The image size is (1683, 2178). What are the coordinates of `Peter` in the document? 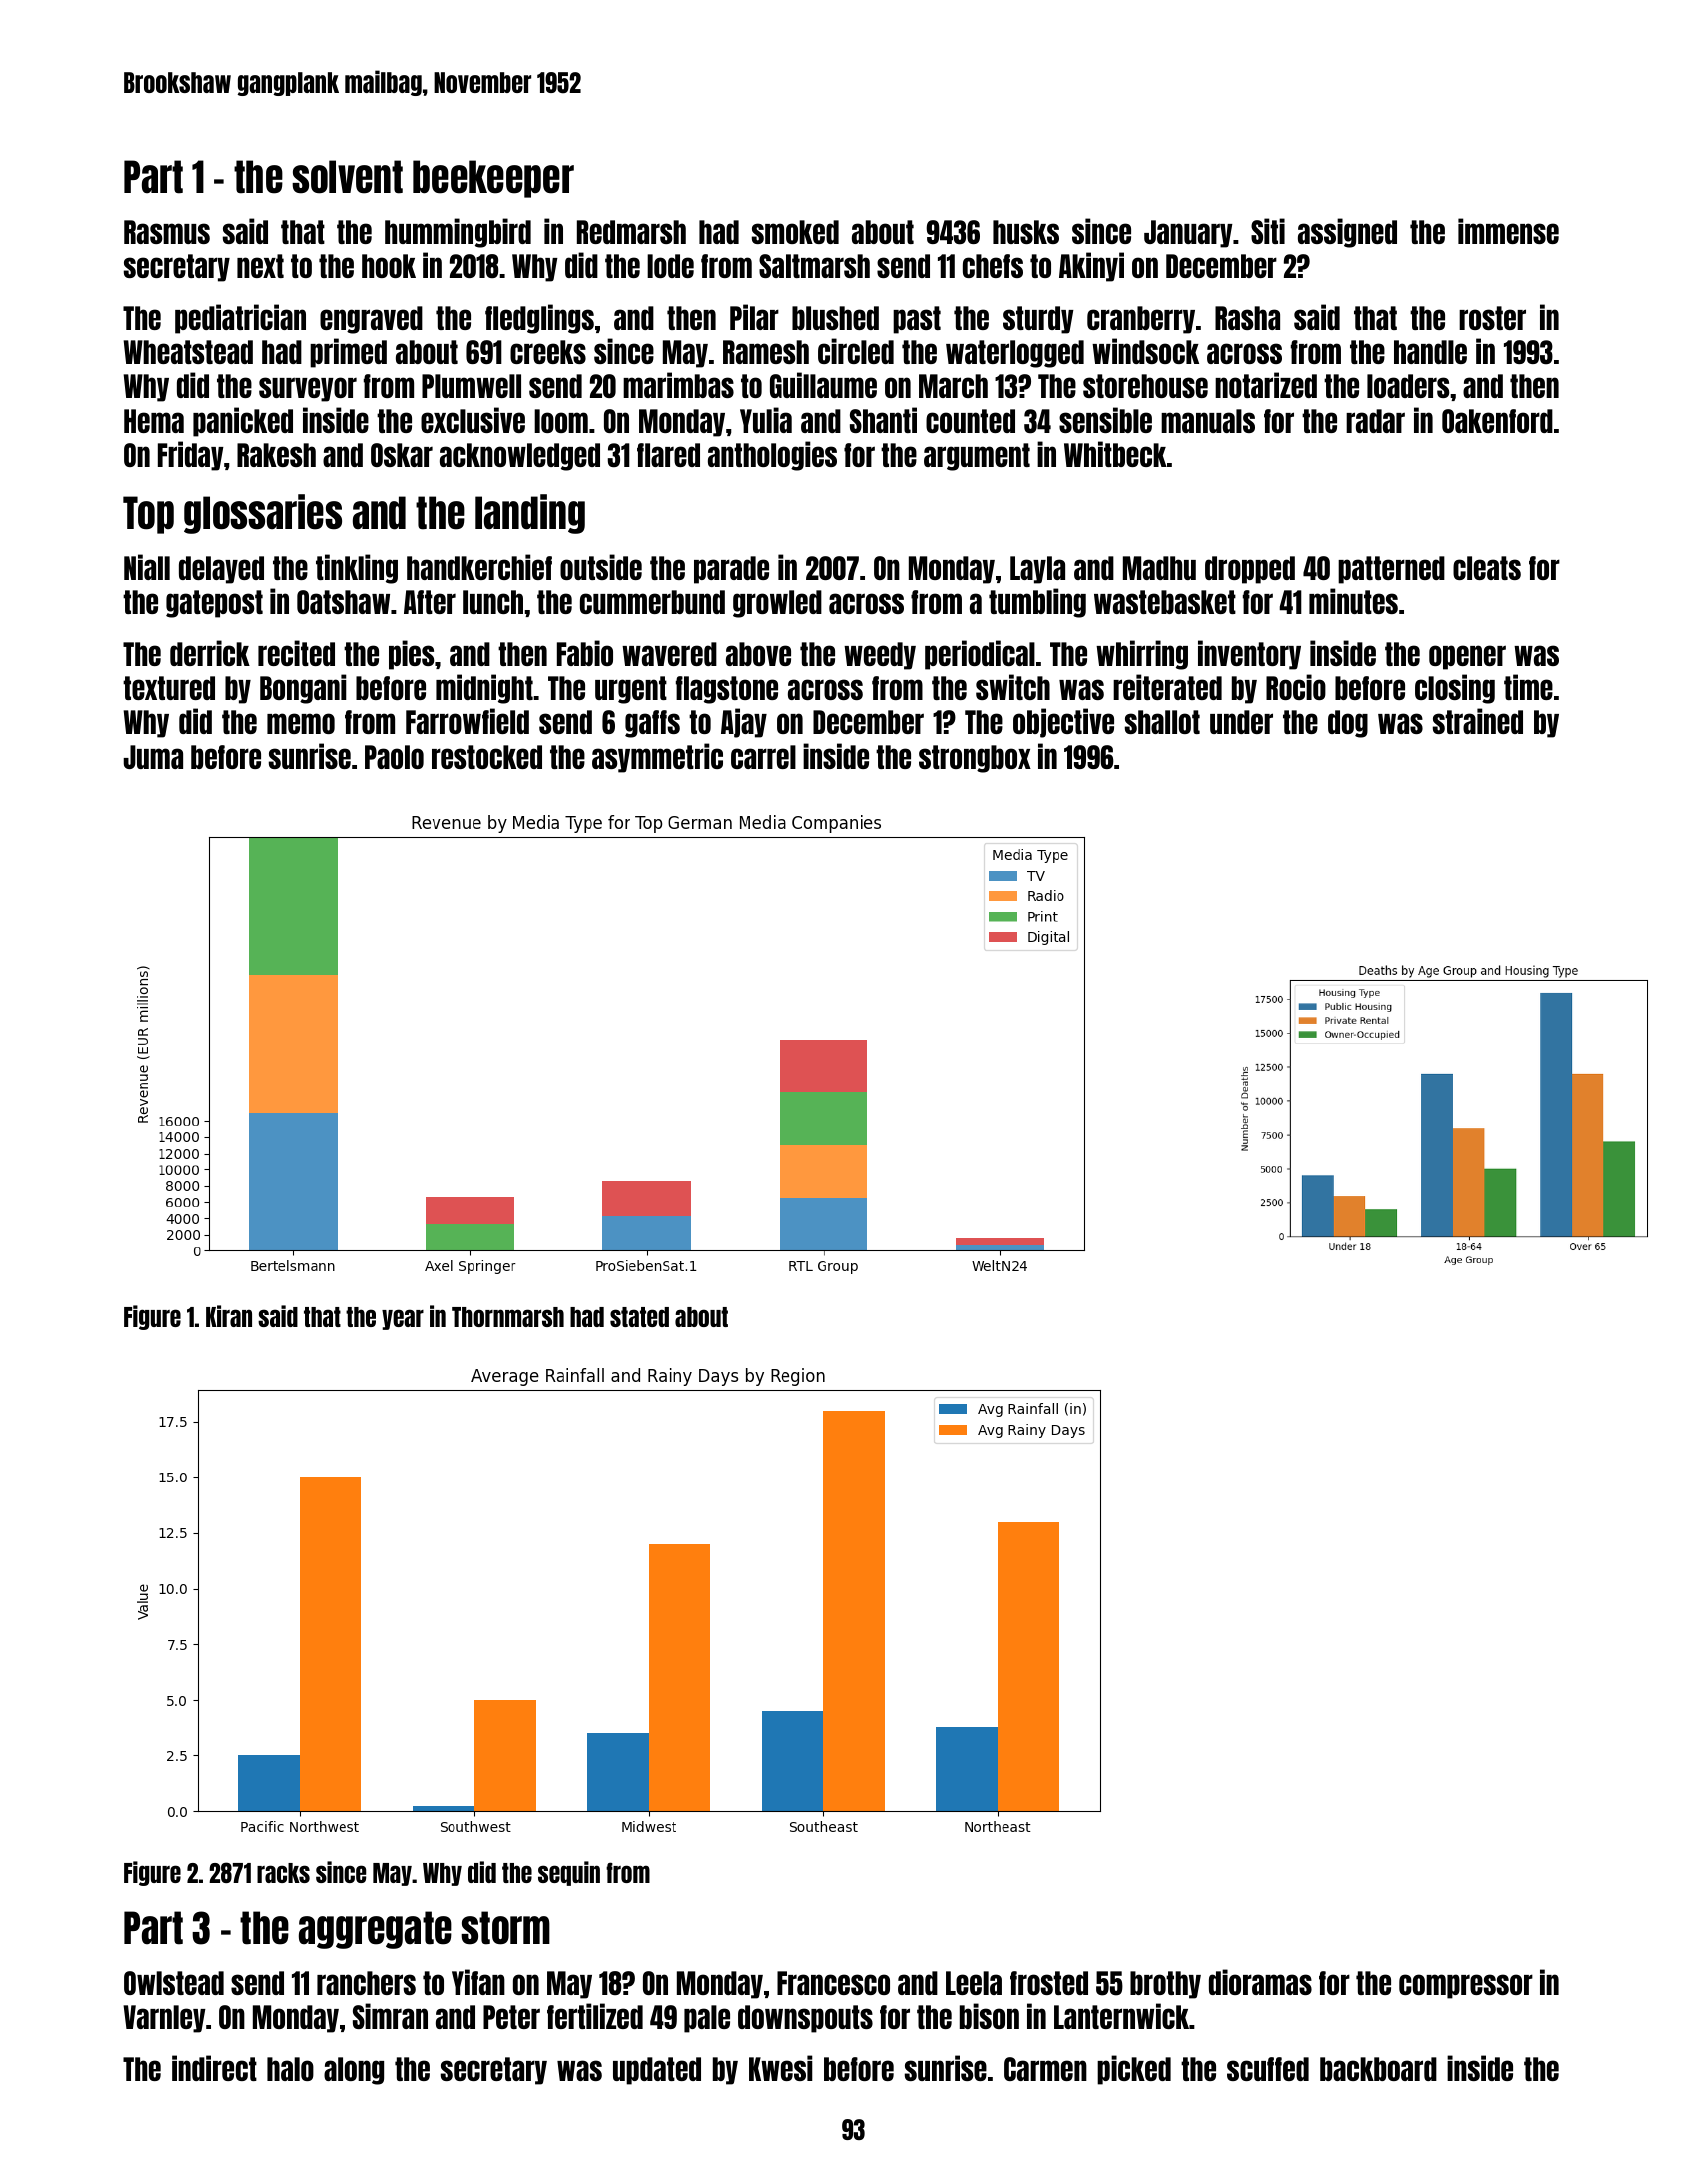 It's located at (511, 2017).
